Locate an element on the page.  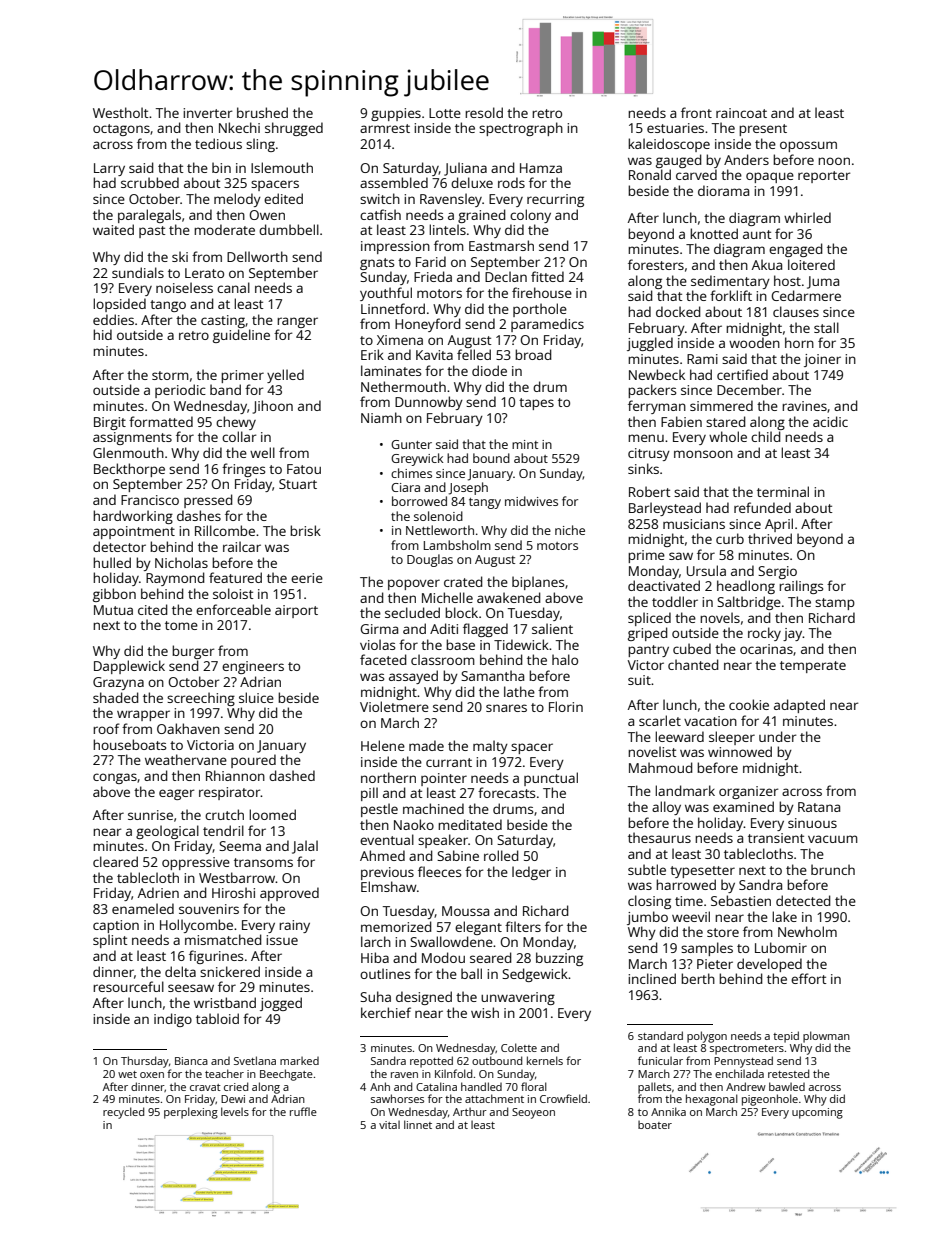
suit is located at coordinates (639, 680).
